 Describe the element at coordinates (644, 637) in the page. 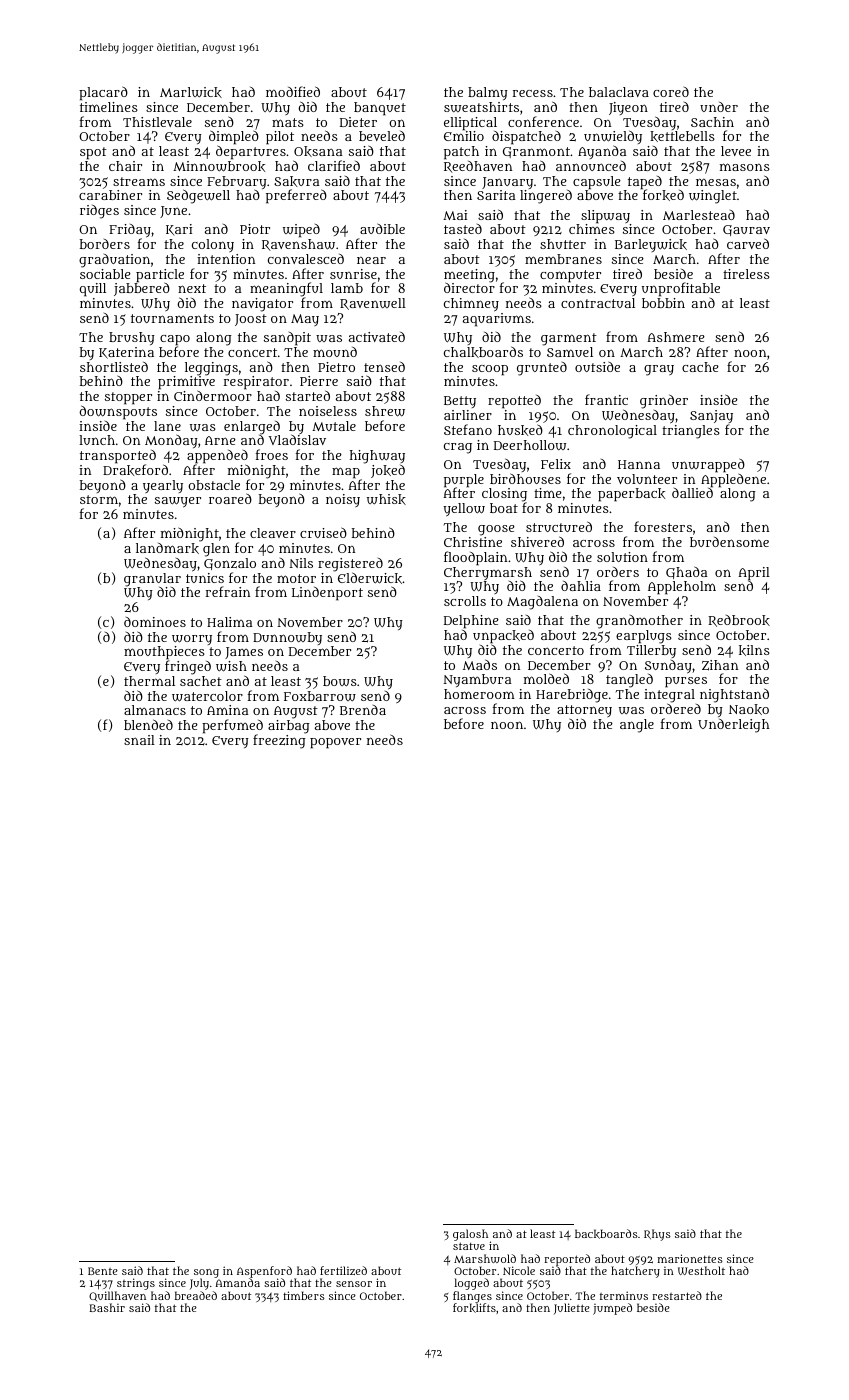

I see `earplugs` at that location.
